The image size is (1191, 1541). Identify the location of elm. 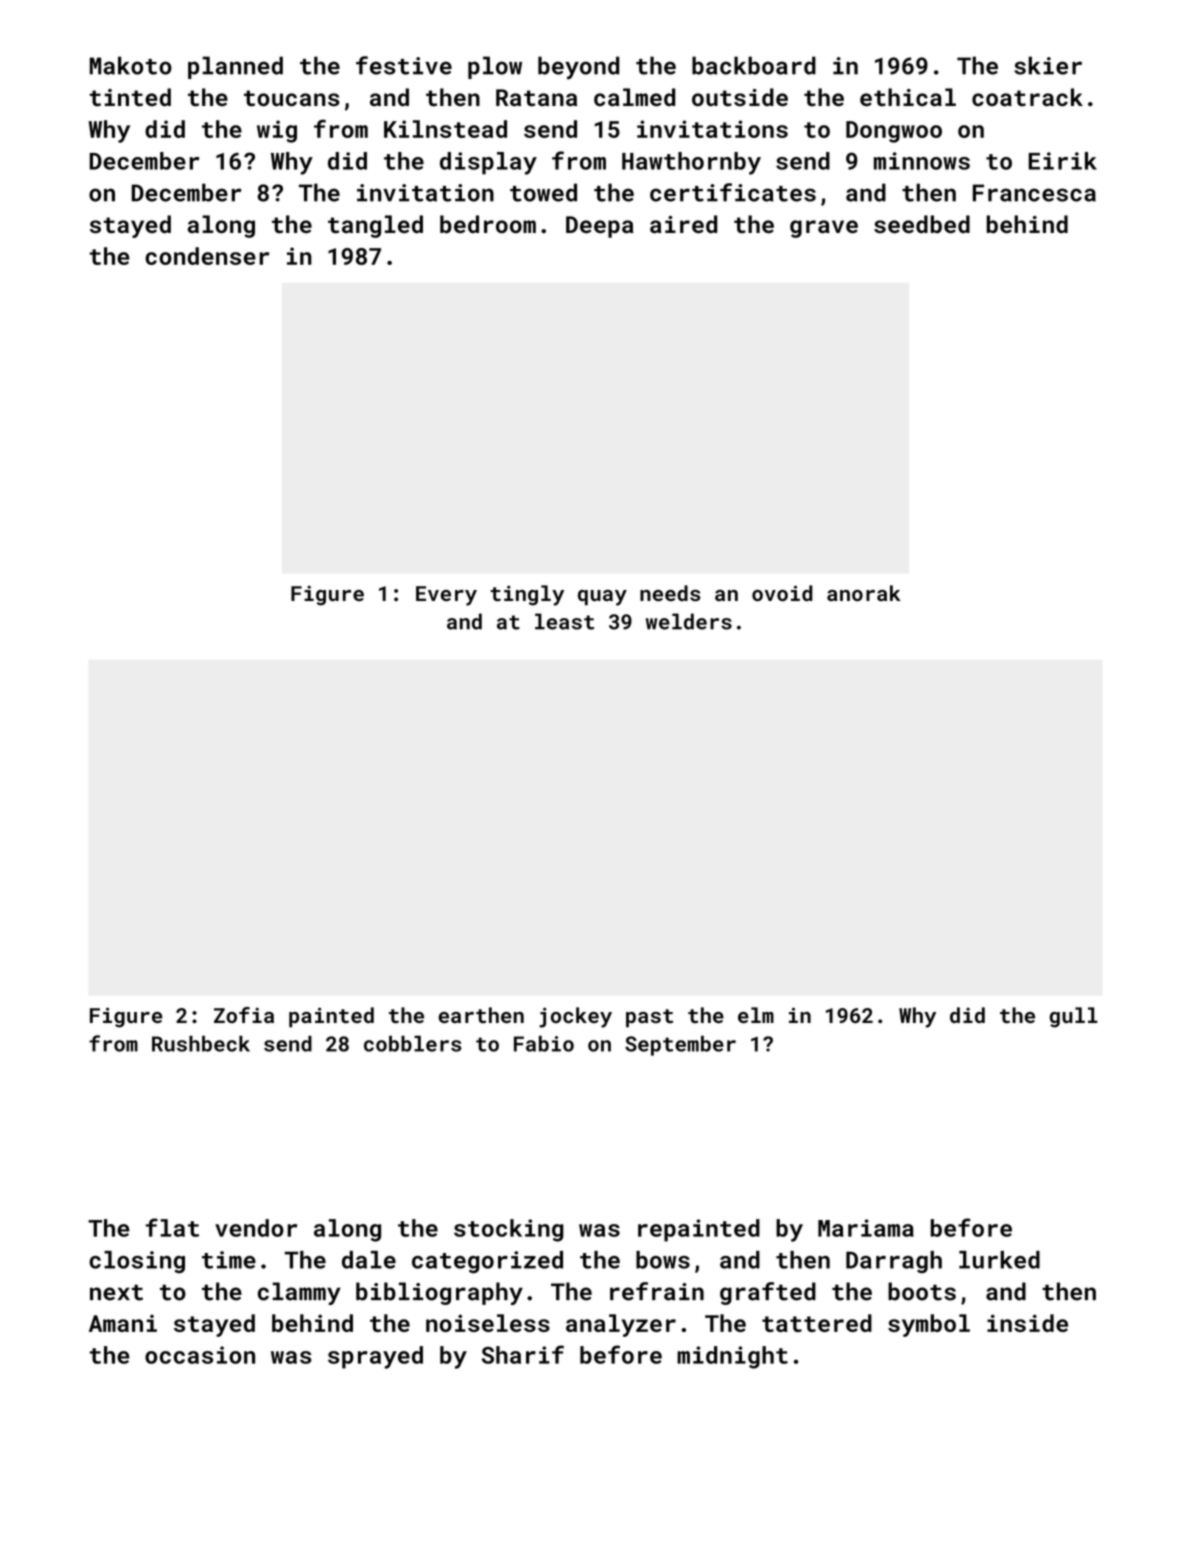
(756, 1015).
